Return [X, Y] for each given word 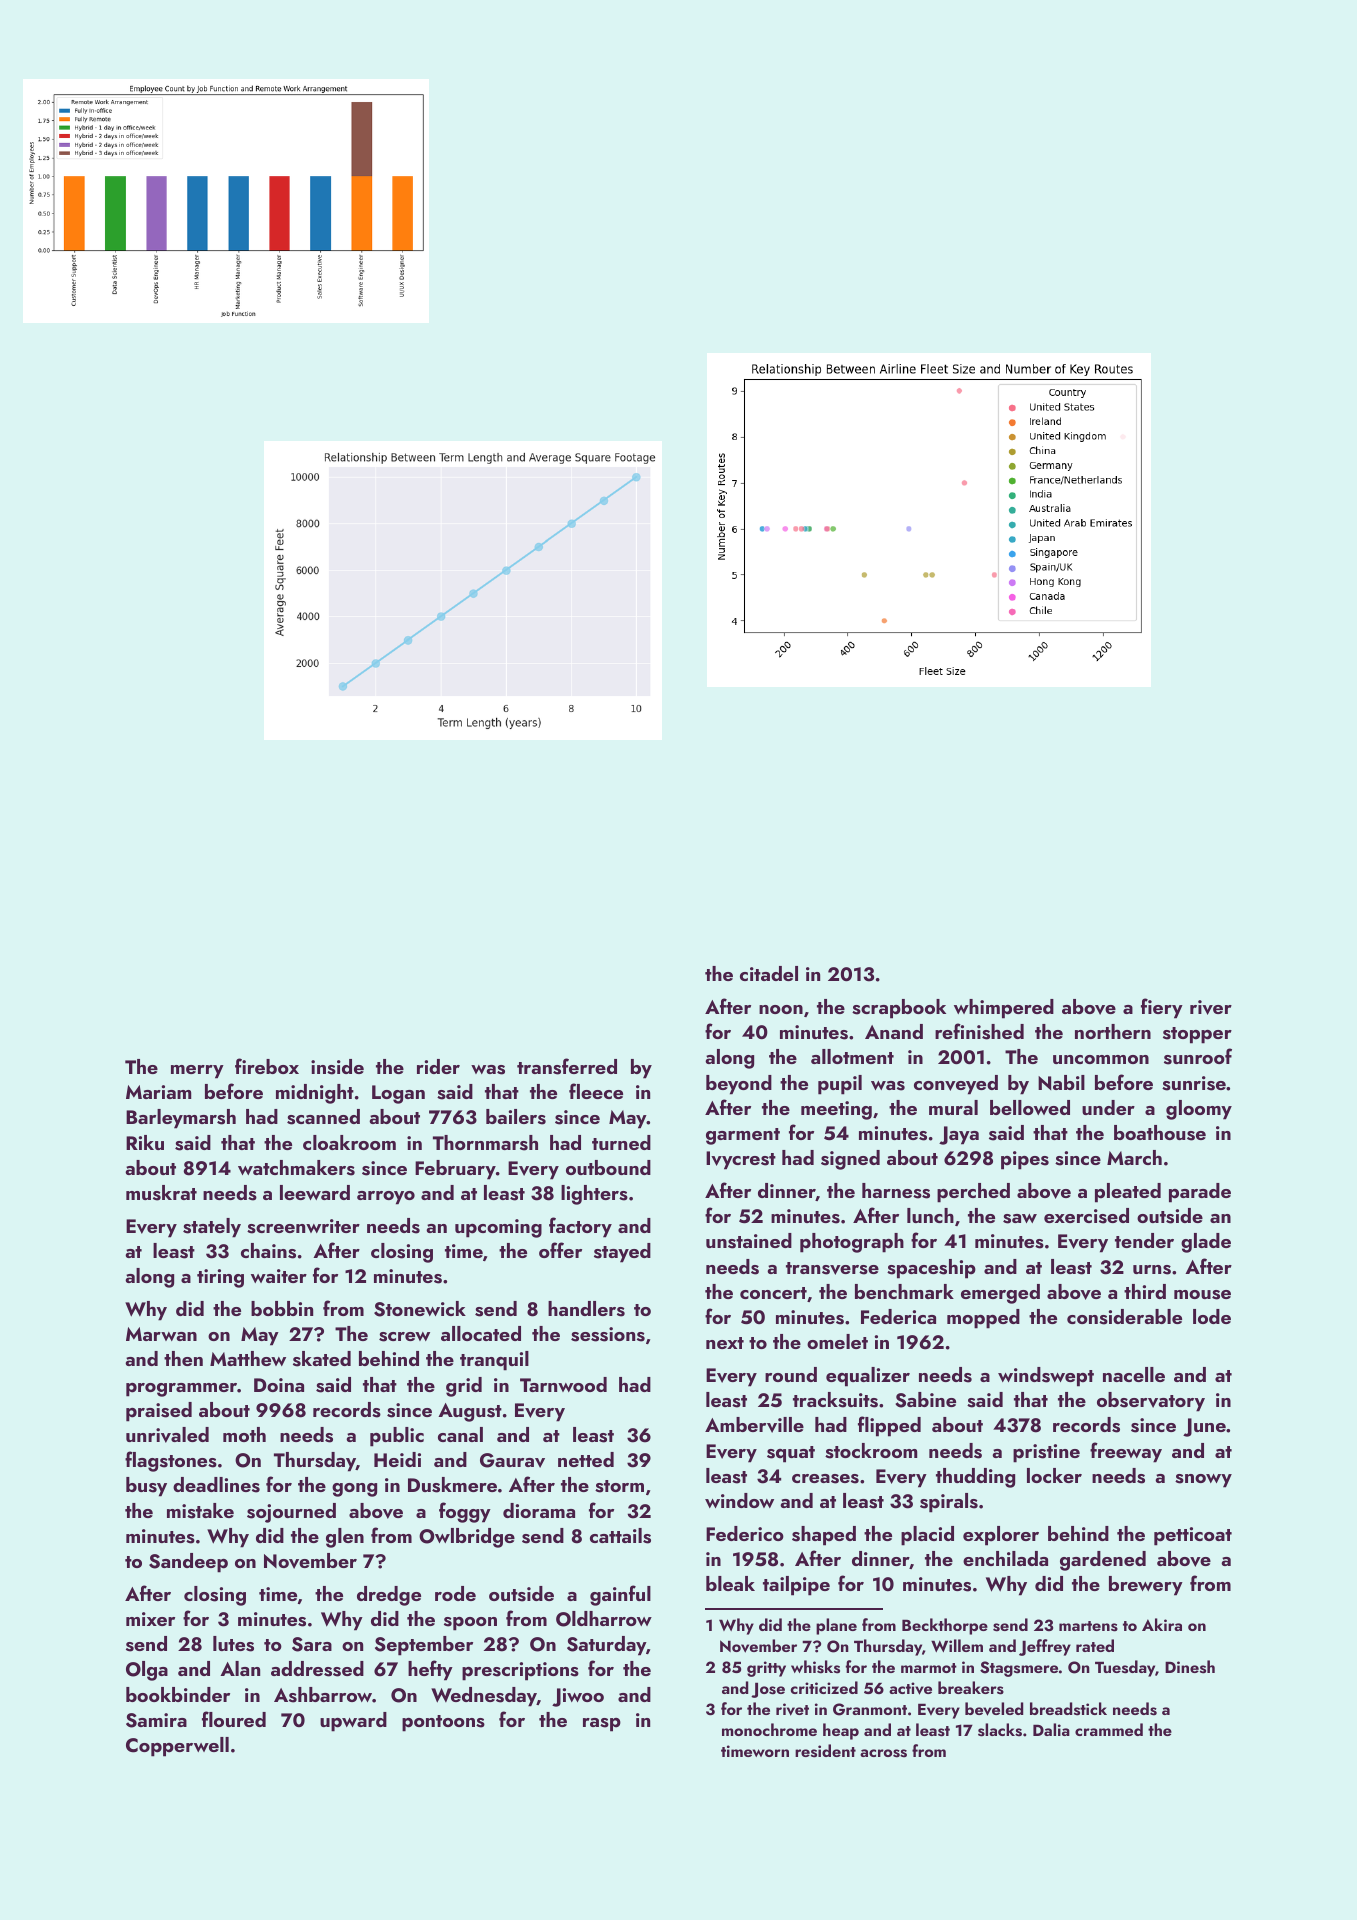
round [791, 1374]
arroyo [386, 1198]
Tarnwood [563, 1384]
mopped [983, 1319]
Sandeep [188, 1563]
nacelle [1134, 1374]
